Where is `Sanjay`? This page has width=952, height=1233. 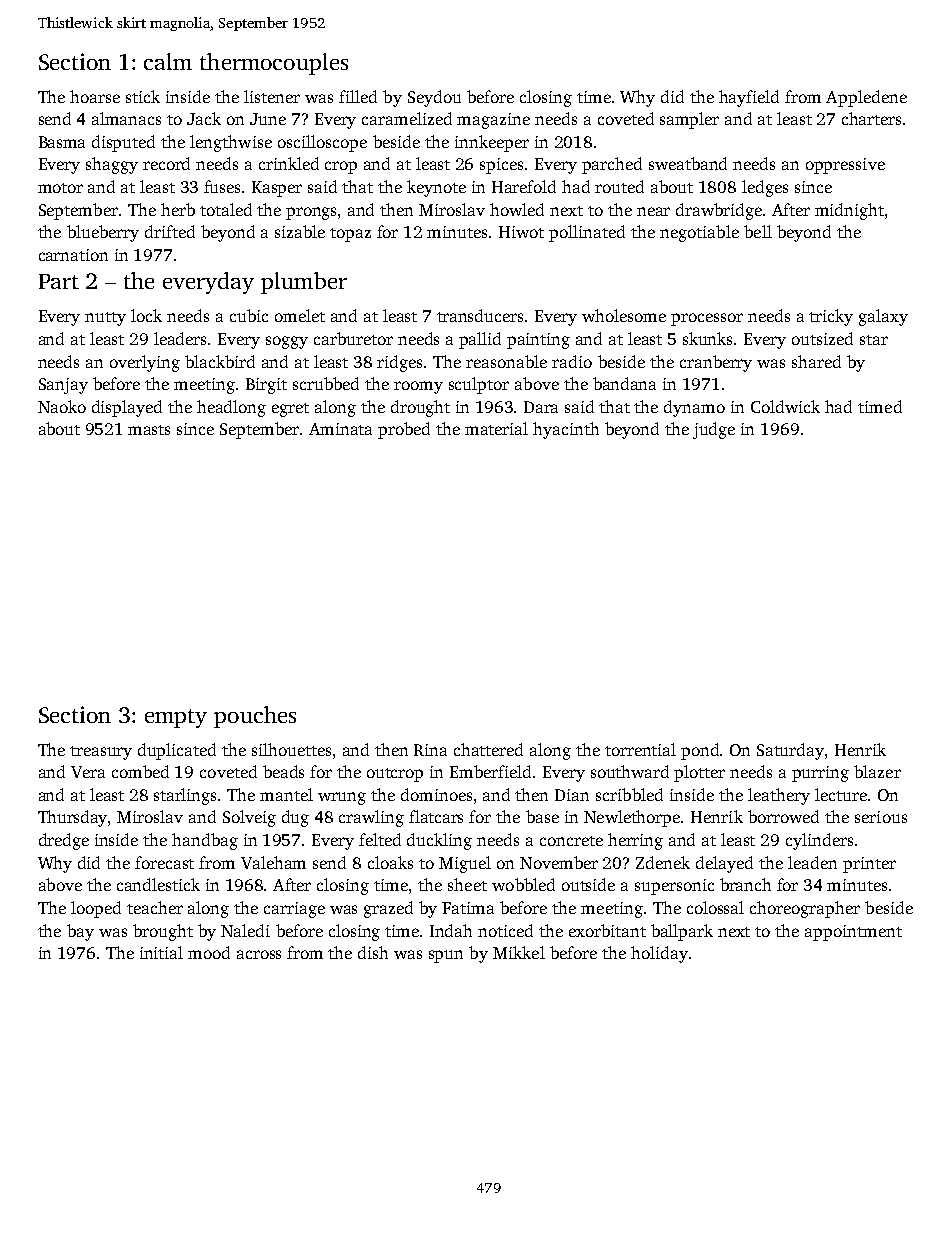 Sanjay is located at coordinates (63, 386).
